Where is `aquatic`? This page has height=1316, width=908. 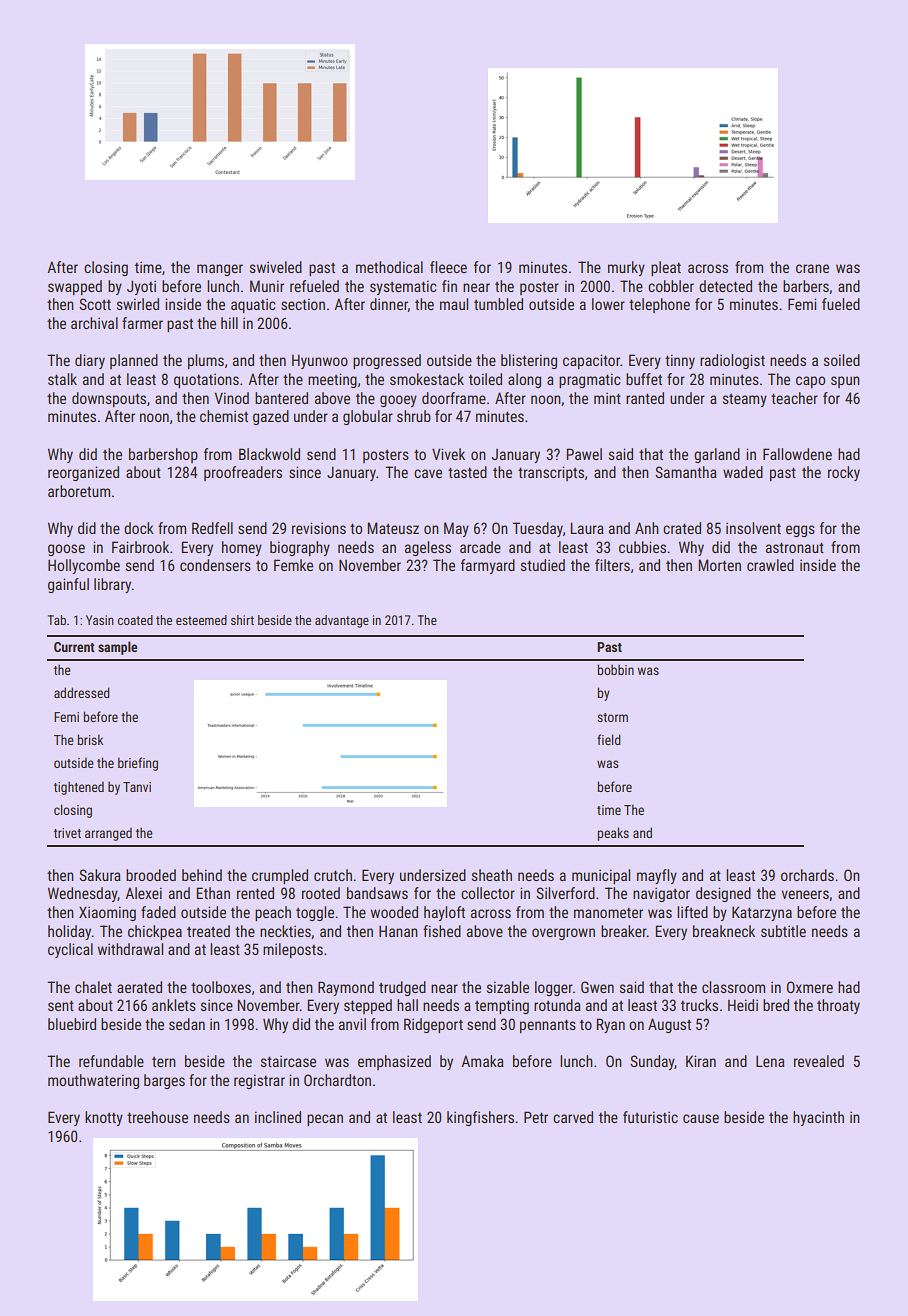 aquatic is located at coordinates (253, 305).
